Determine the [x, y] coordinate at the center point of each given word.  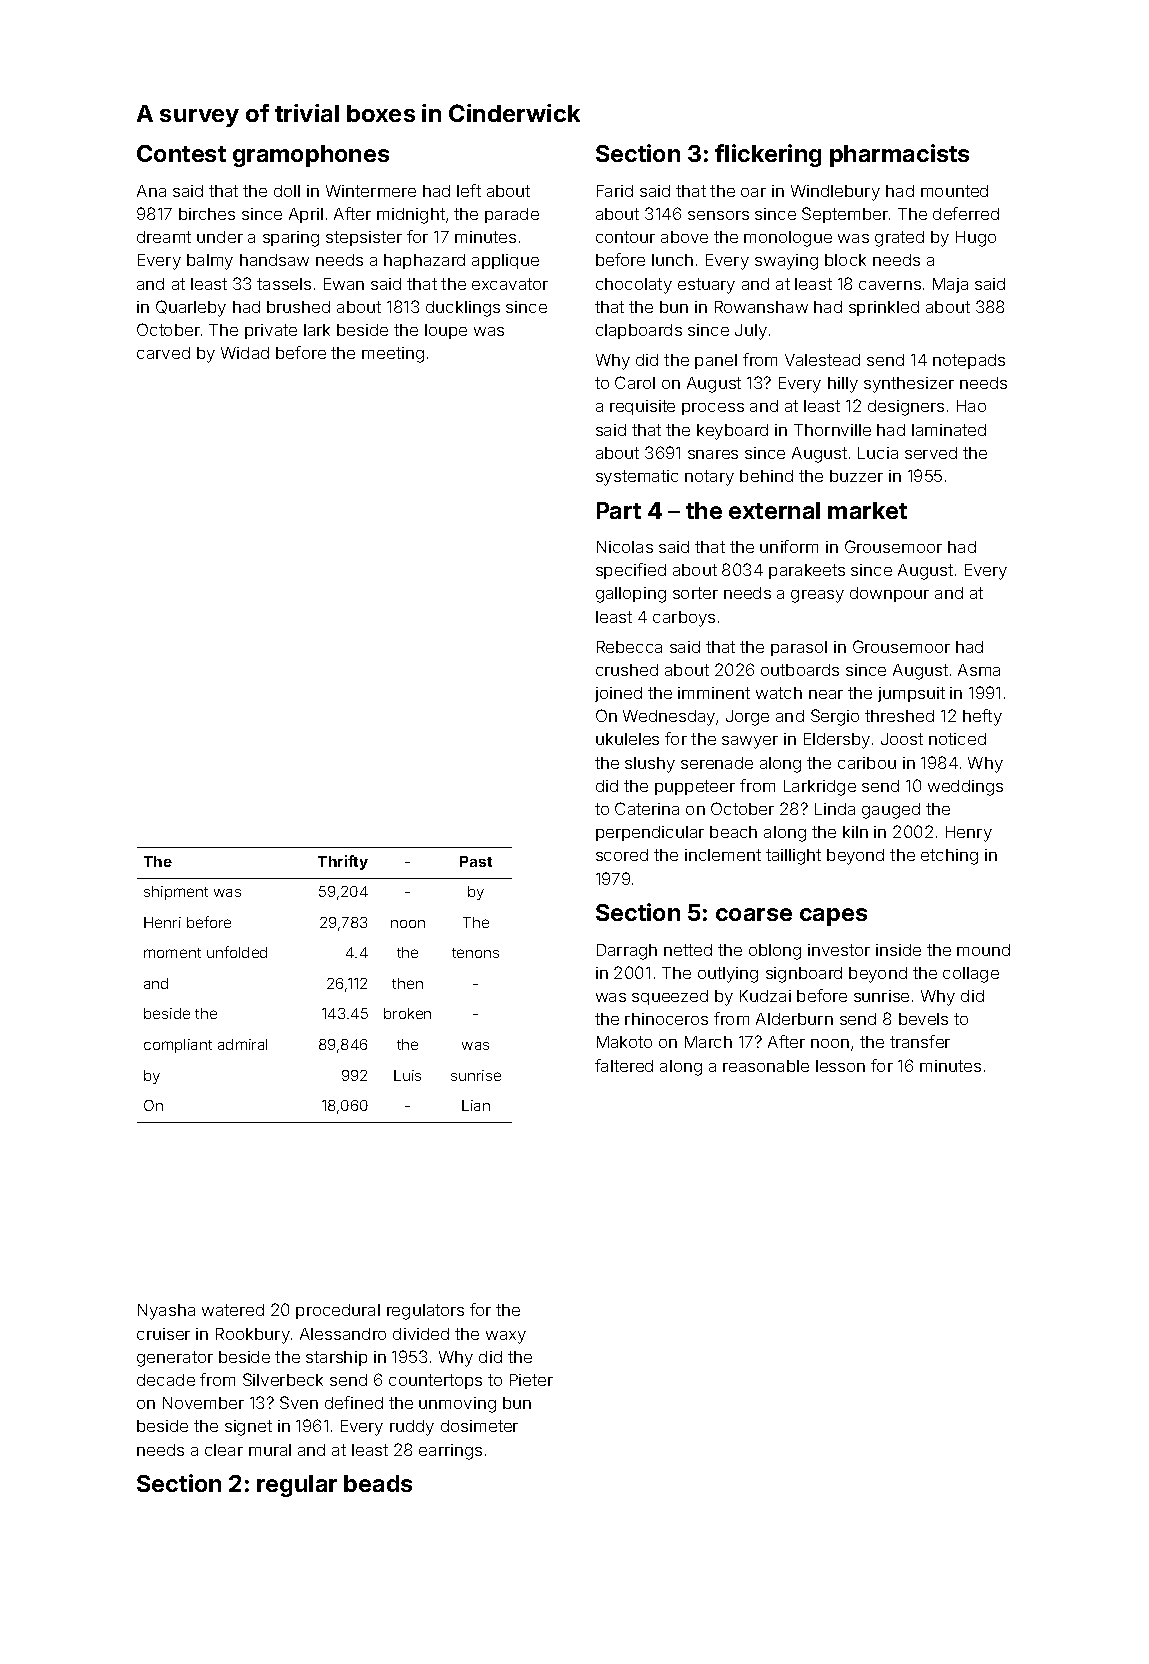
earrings [450, 1452]
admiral [242, 1044]
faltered [624, 1065]
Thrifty [343, 862]
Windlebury [835, 193]
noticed [957, 739]
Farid [615, 191]
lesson [840, 1066]
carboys [684, 619]
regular [297, 1486]
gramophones [311, 156]
